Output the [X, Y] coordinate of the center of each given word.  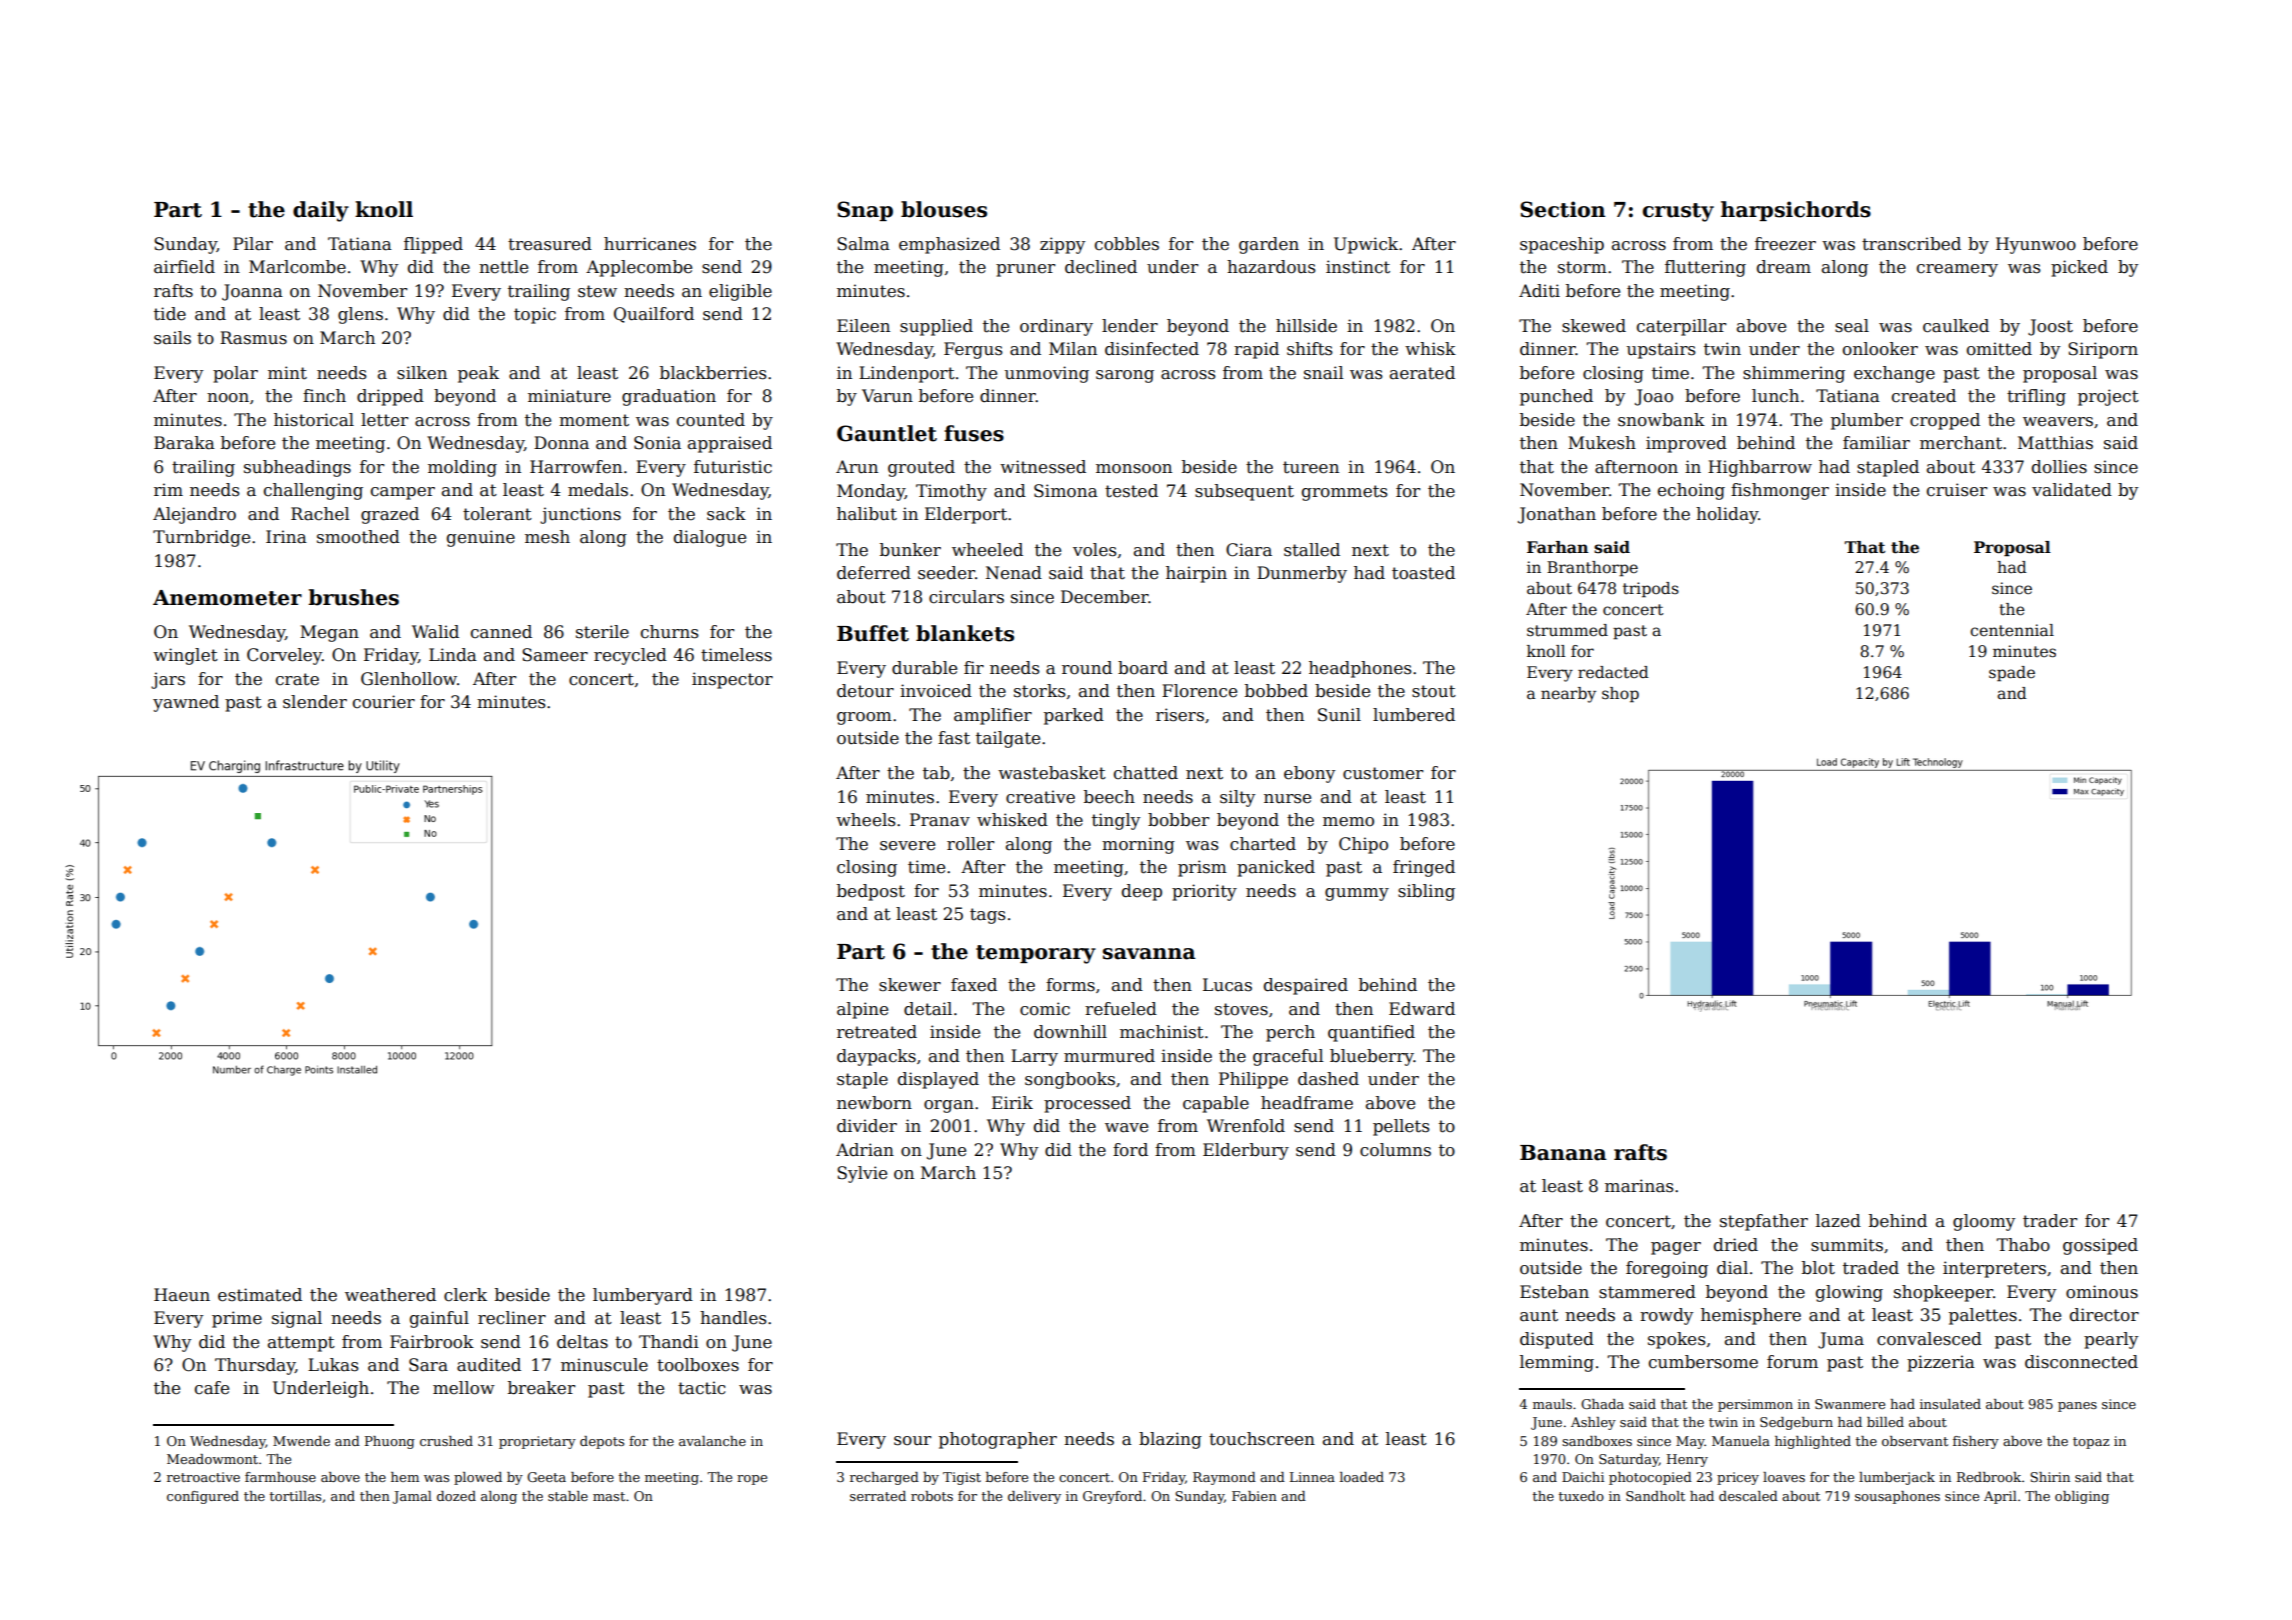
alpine [862, 1010]
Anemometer [227, 598]
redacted [1613, 672]
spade [2012, 674]
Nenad [1014, 573]
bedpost [871, 892]
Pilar [253, 244]
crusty [1678, 212]
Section [1562, 209]
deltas [582, 1342]
